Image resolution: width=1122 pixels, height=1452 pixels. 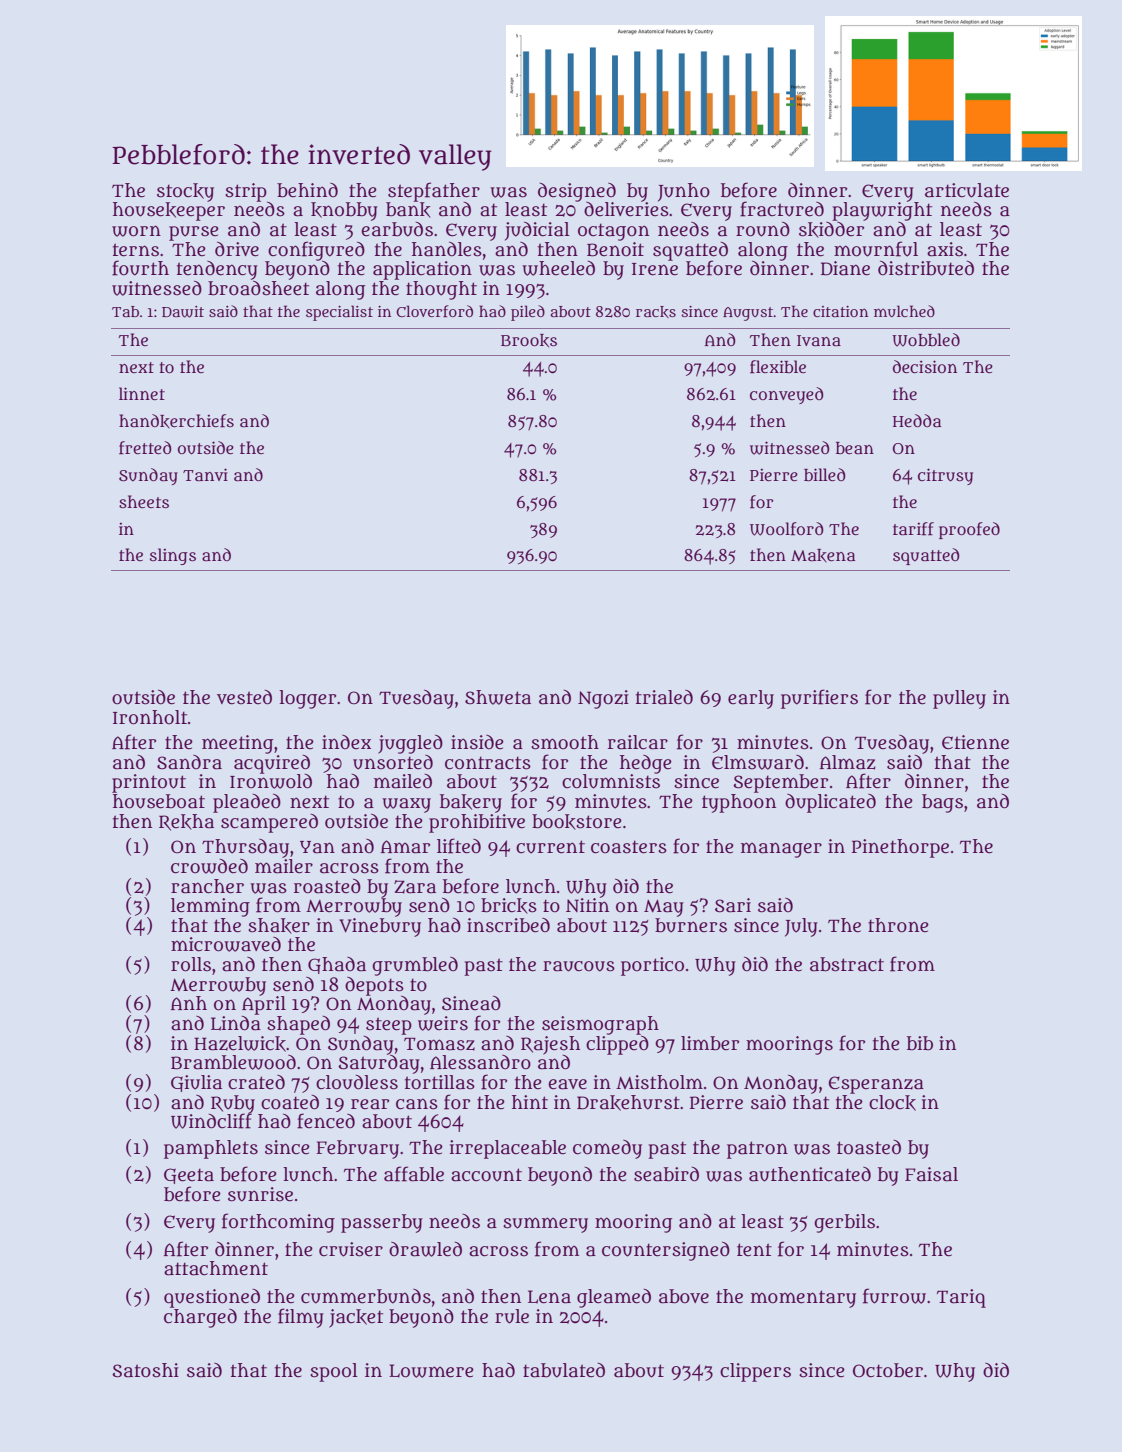 I want to click on articulate, so click(x=967, y=190).
